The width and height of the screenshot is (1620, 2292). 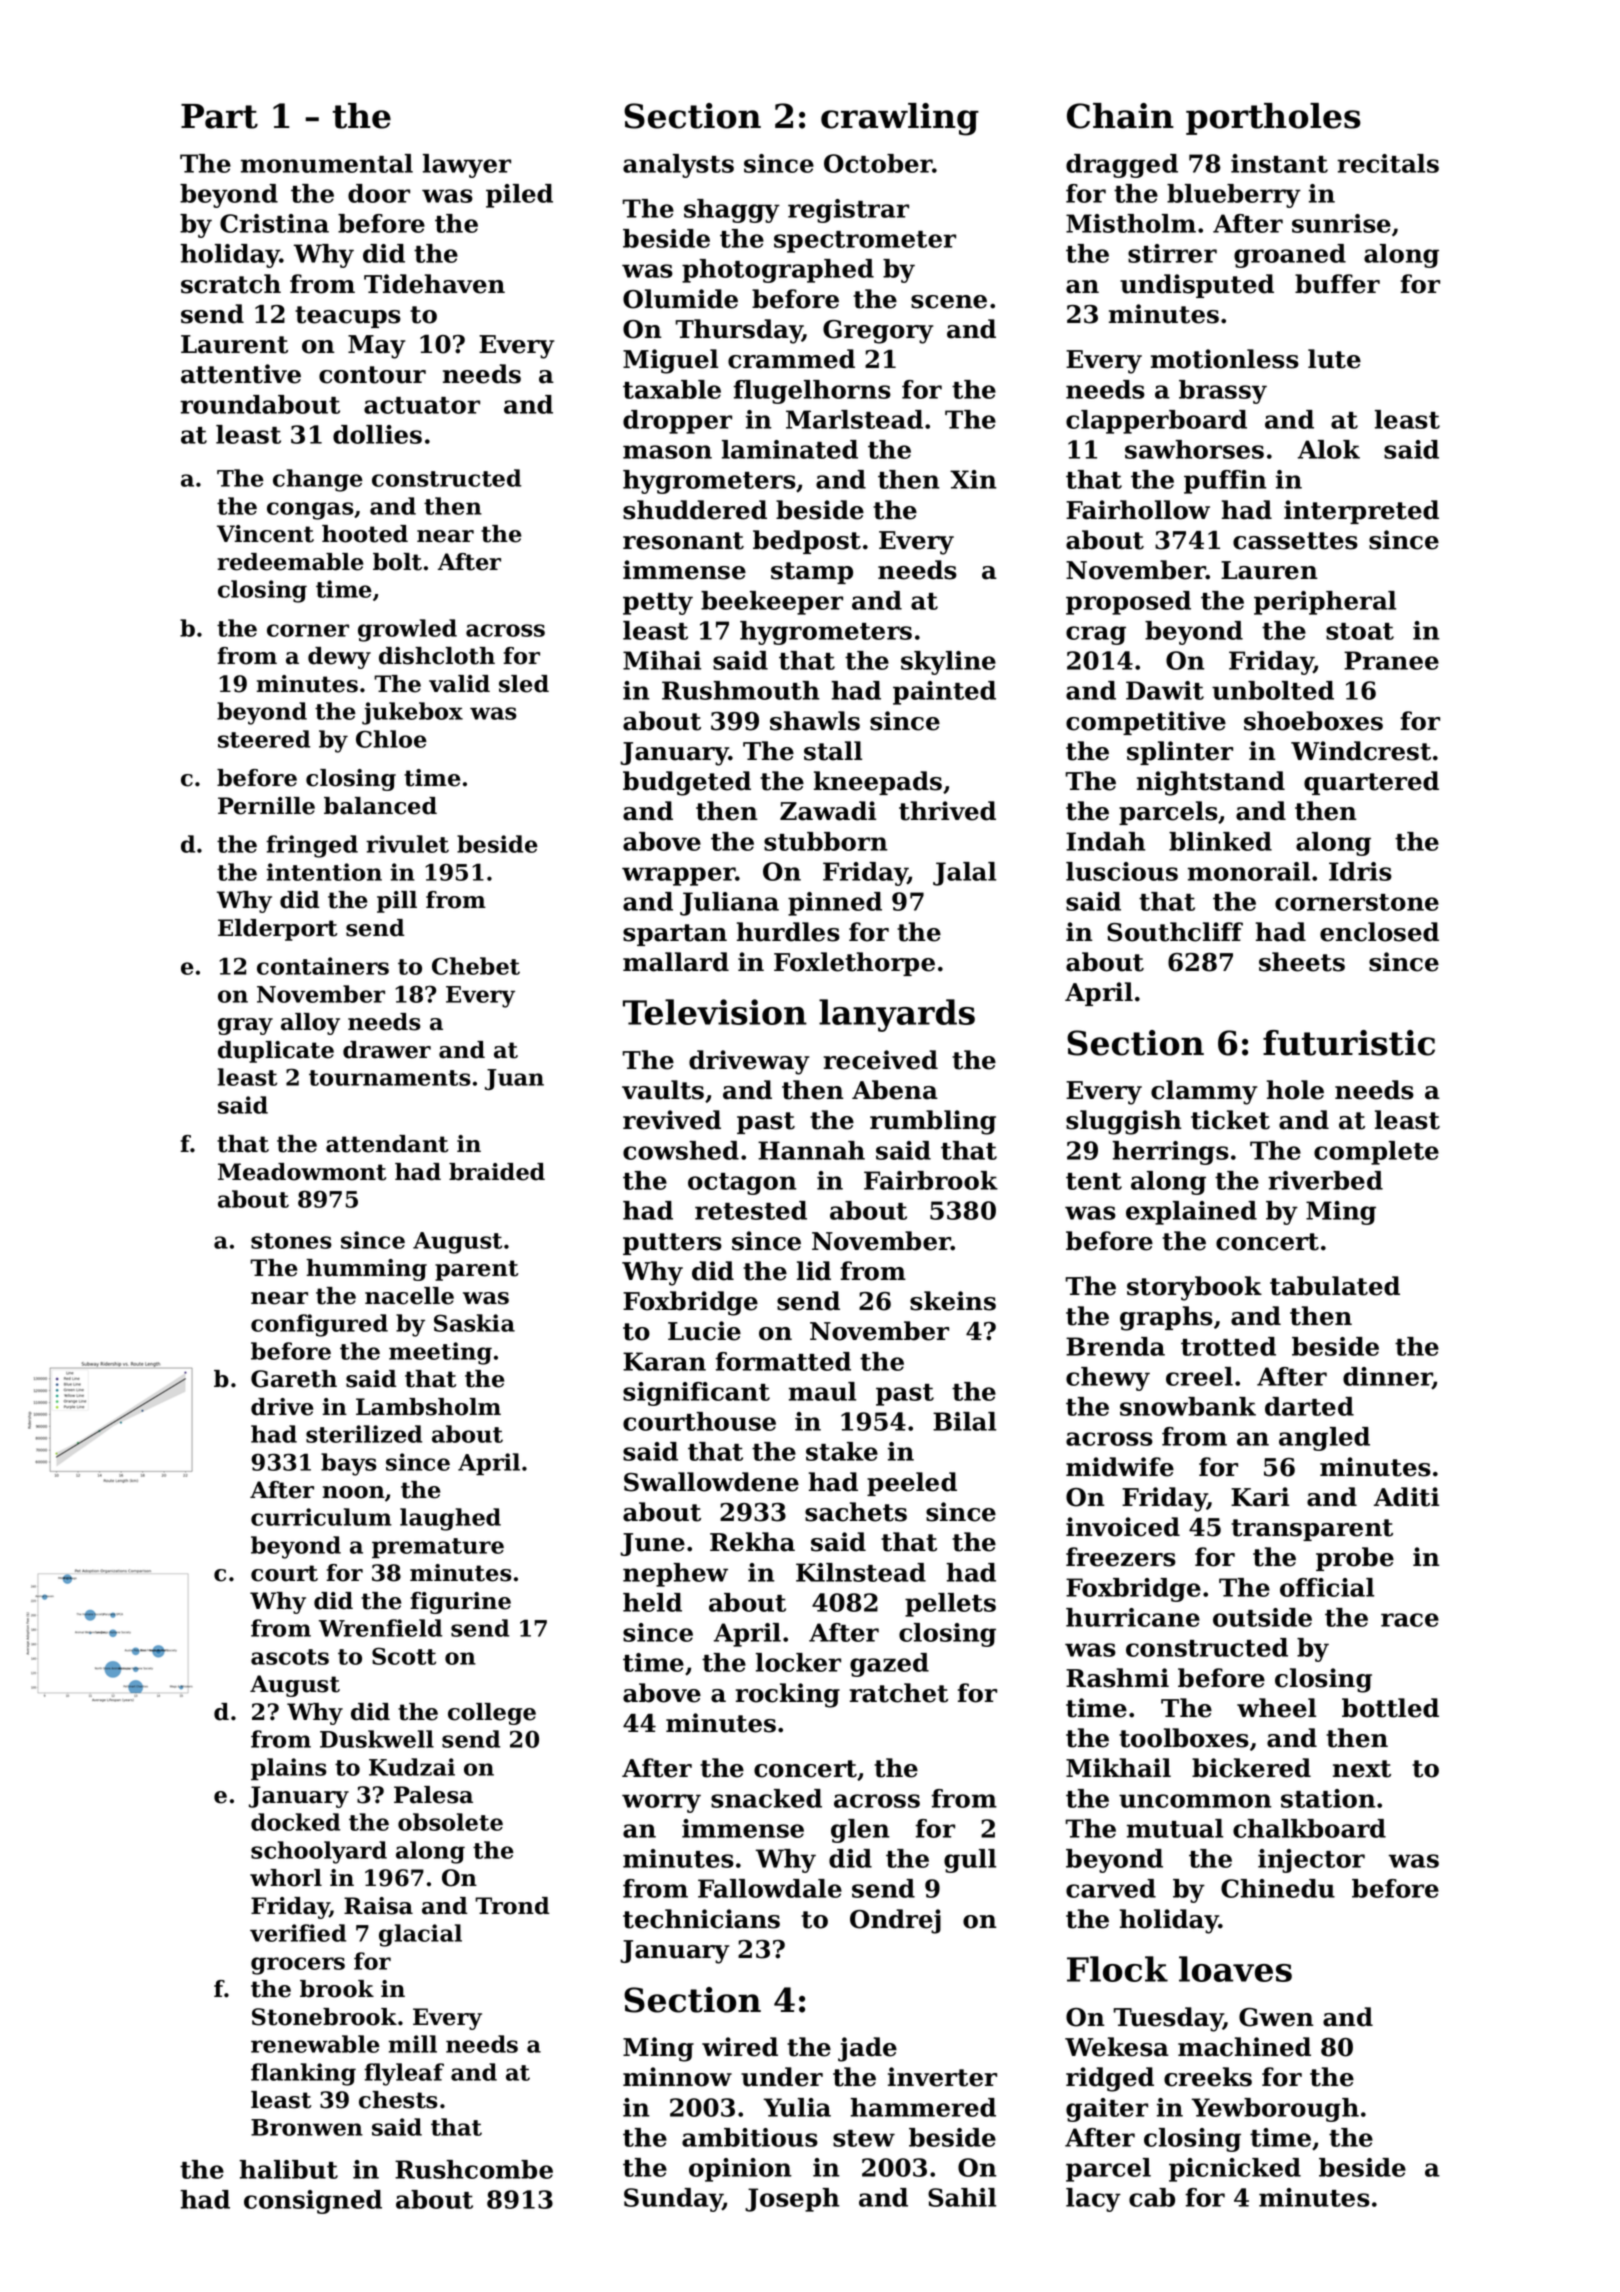 What do you see at coordinates (1225, 359) in the screenshot?
I see `motionless` at bounding box center [1225, 359].
